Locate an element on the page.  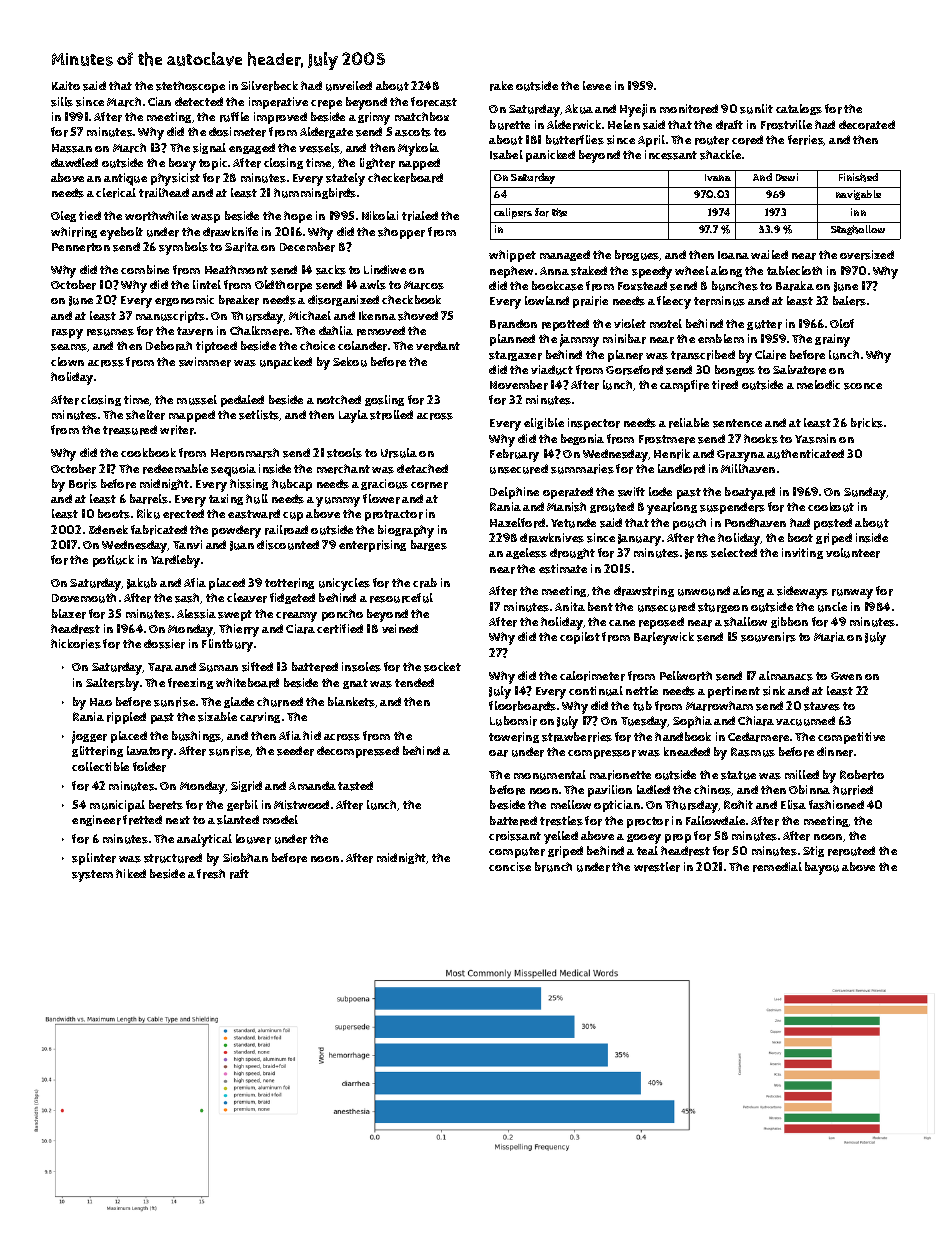
collectible is located at coordinates (100, 766).
